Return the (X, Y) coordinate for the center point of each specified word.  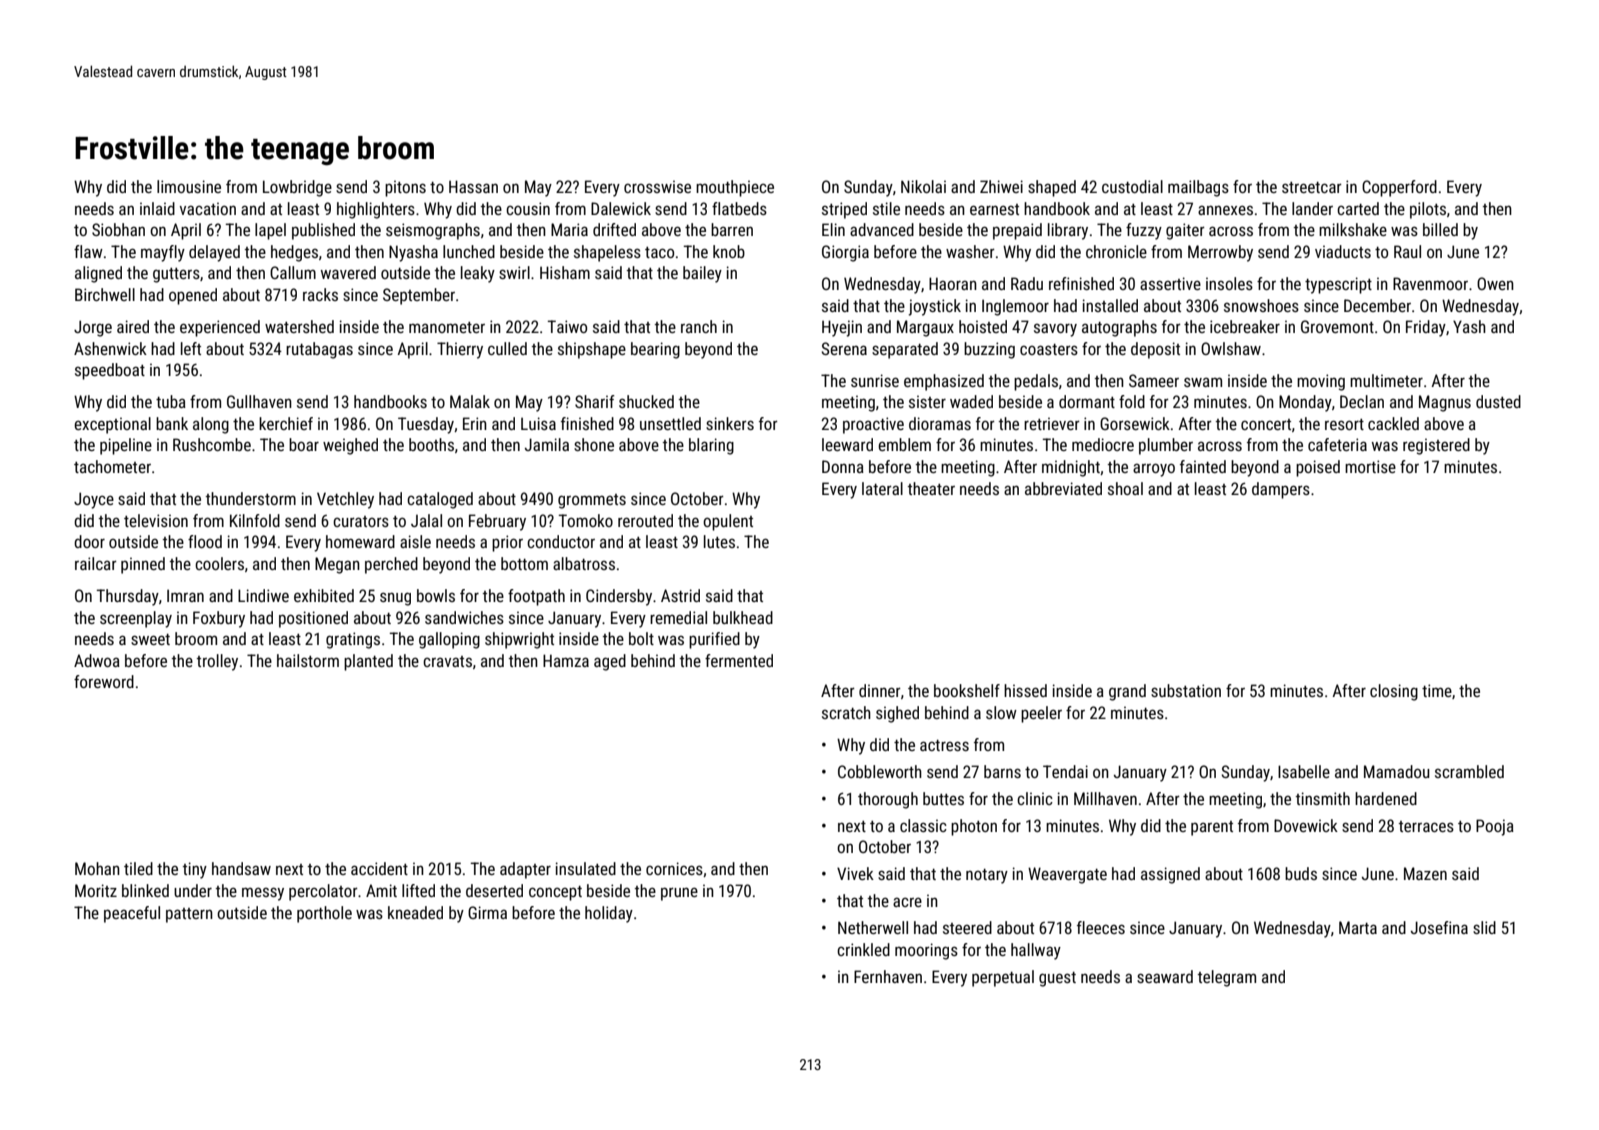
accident (379, 868)
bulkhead (743, 617)
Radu (1027, 283)
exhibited (324, 595)
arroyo (1154, 470)
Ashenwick (110, 348)
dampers (1281, 490)
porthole (324, 914)
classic (923, 825)
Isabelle (1304, 771)
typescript (1338, 285)
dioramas (940, 423)
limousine (189, 186)
